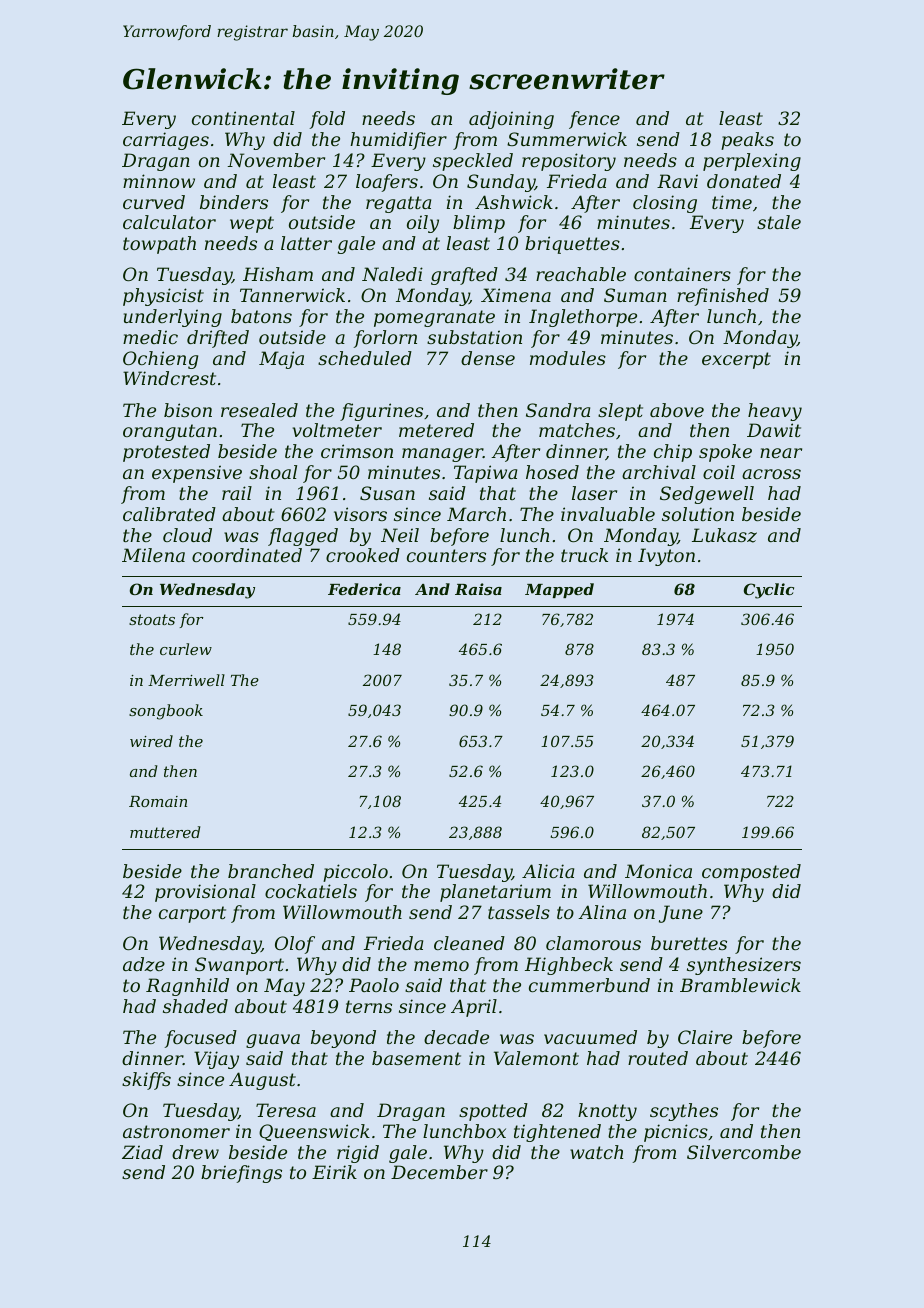 The height and width of the screenshot is (1308, 924). What do you see at coordinates (153, 555) in the screenshot?
I see `Milena` at bounding box center [153, 555].
